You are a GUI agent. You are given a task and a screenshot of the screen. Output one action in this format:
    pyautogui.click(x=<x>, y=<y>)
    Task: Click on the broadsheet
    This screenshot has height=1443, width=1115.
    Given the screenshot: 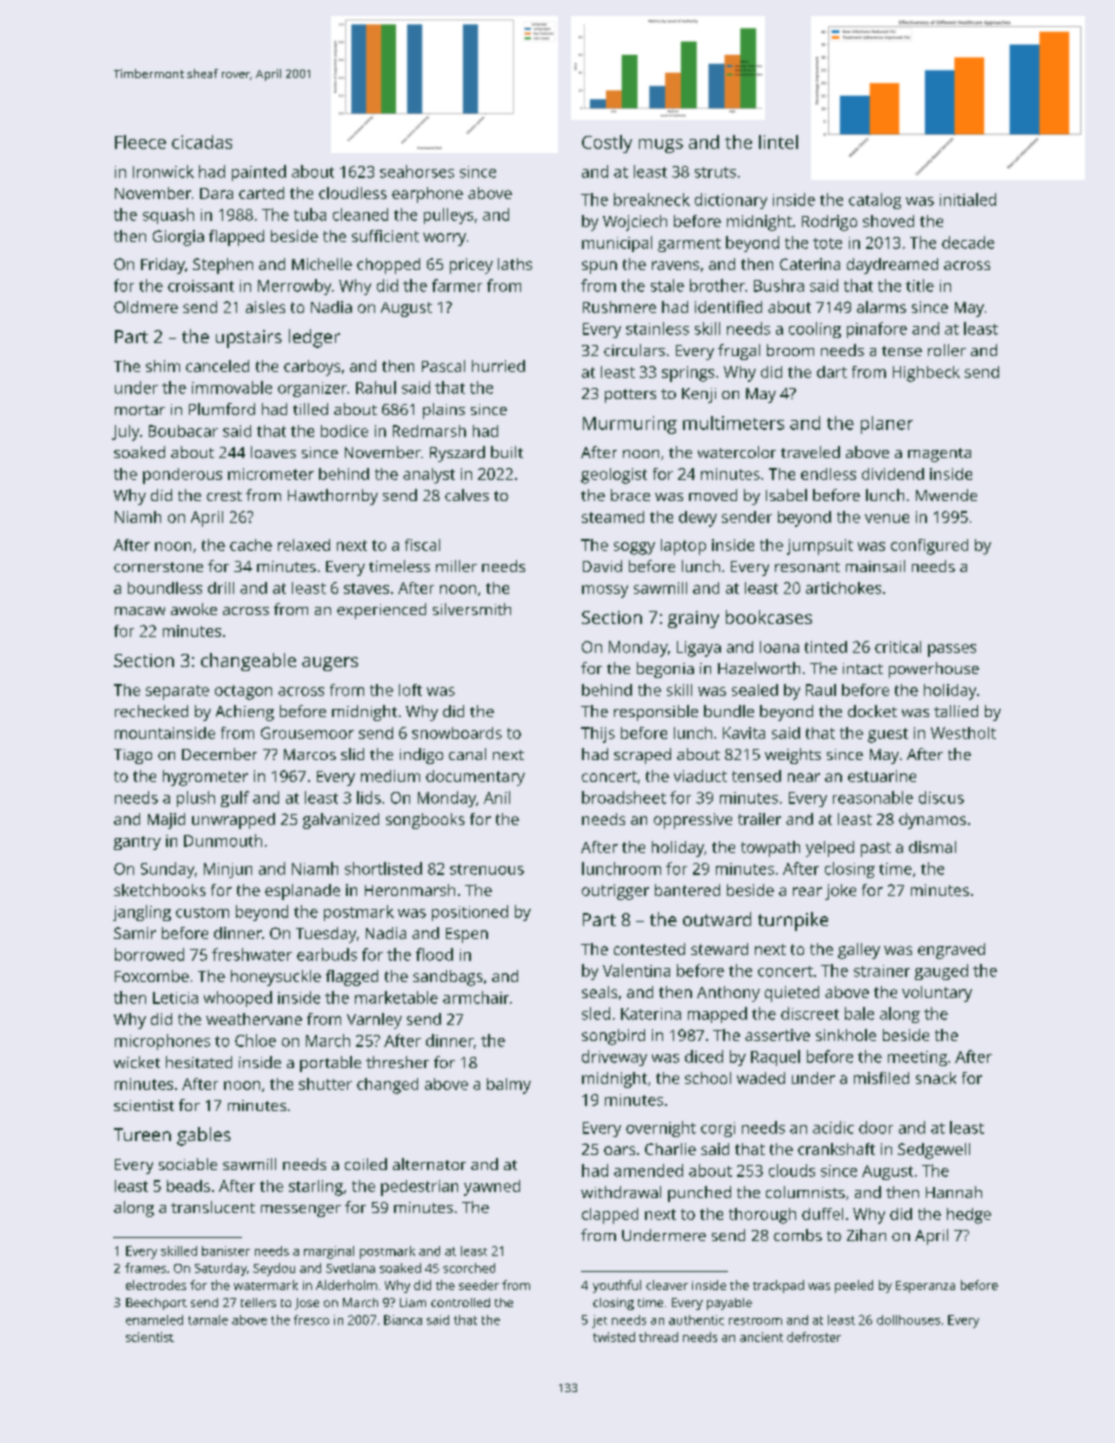 What is the action you would take?
    pyautogui.click(x=624, y=797)
